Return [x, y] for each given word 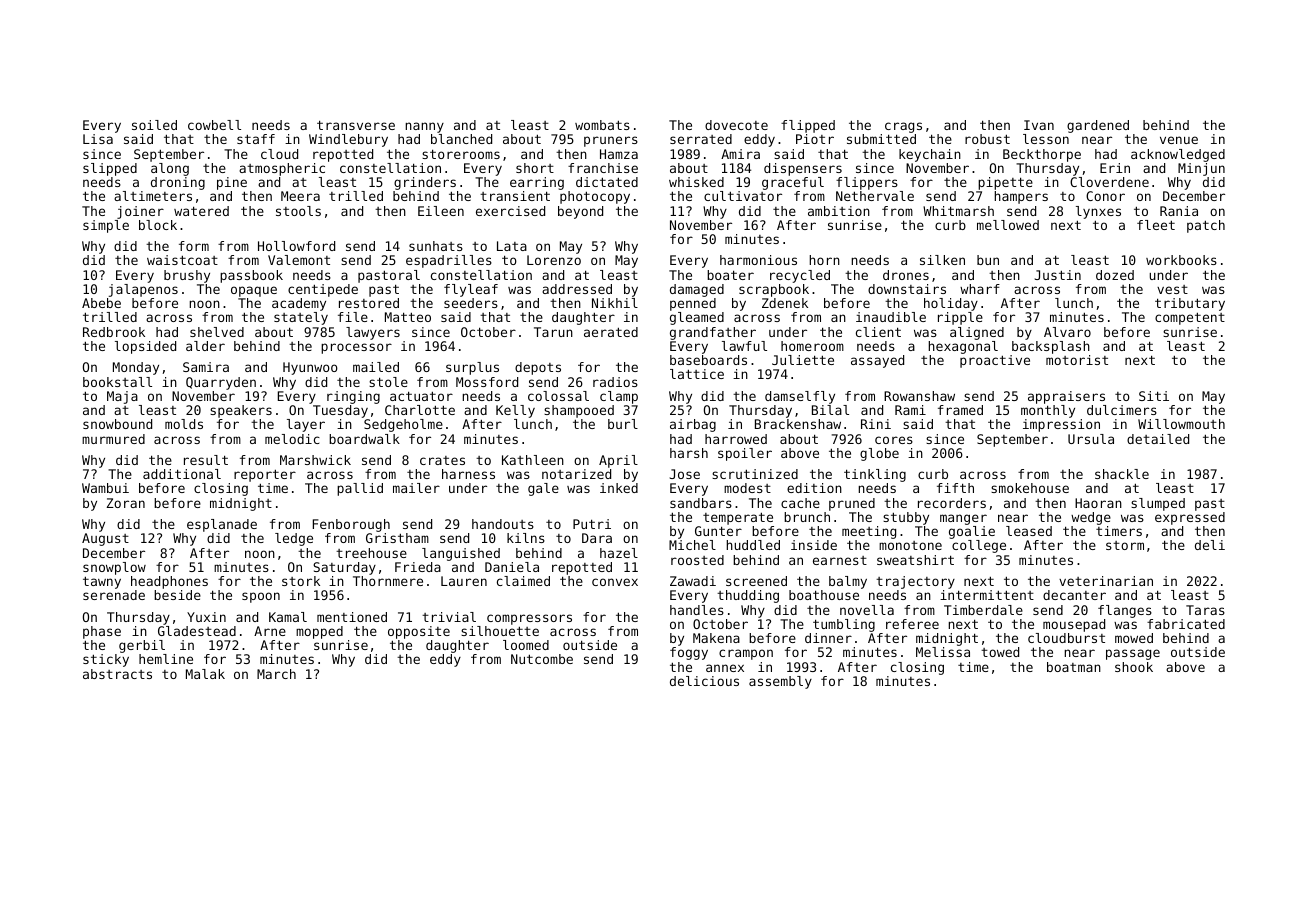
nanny [424, 127]
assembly [780, 682]
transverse [356, 125]
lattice [697, 374]
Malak [205, 674]
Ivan [1039, 125]
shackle [1122, 474]
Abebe [101, 303]
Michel [692, 545]
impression [1061, 425]
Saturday [344, 568]
